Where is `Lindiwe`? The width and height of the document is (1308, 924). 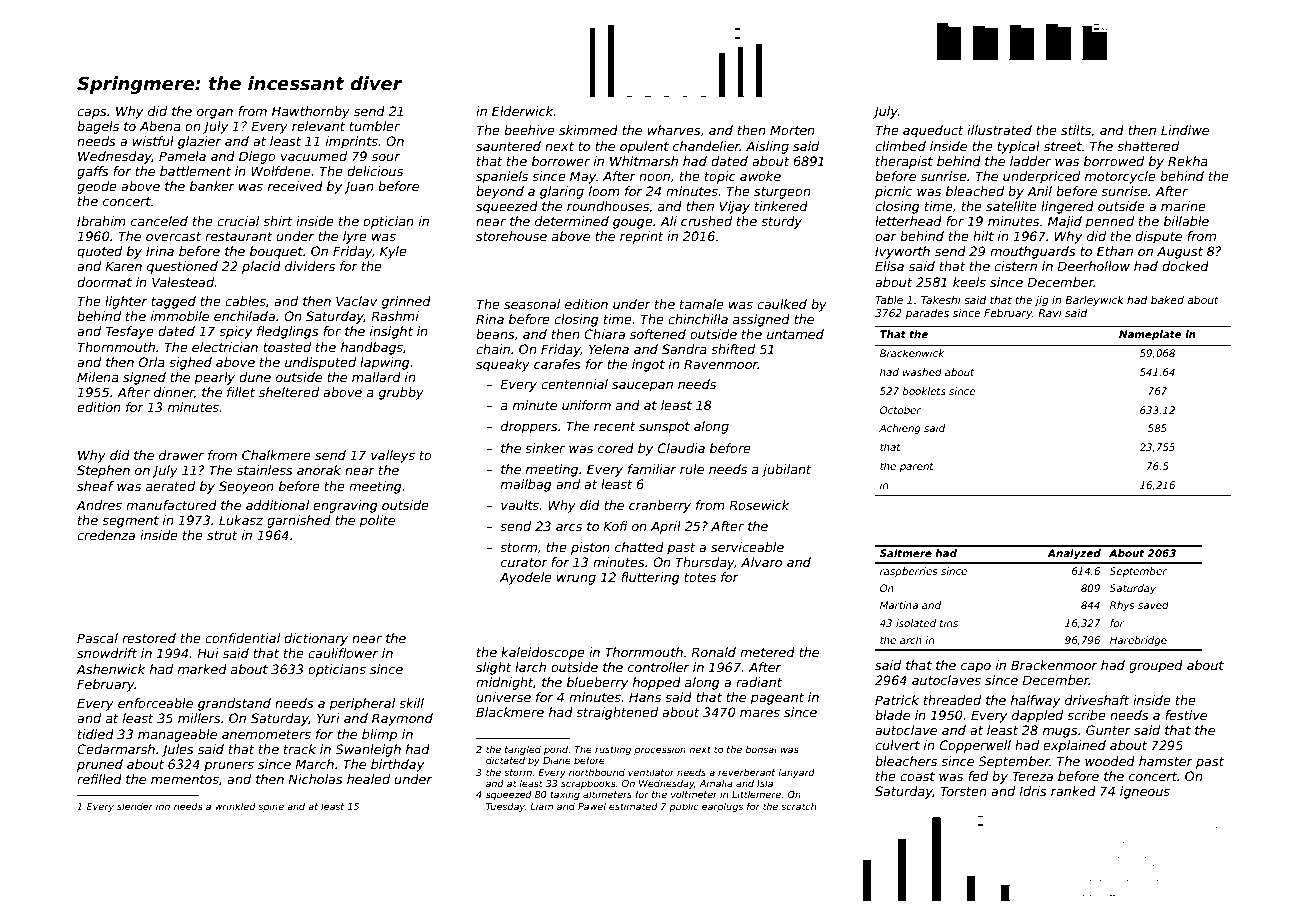 Lindiwe is located at coordinates (1185, 130).
